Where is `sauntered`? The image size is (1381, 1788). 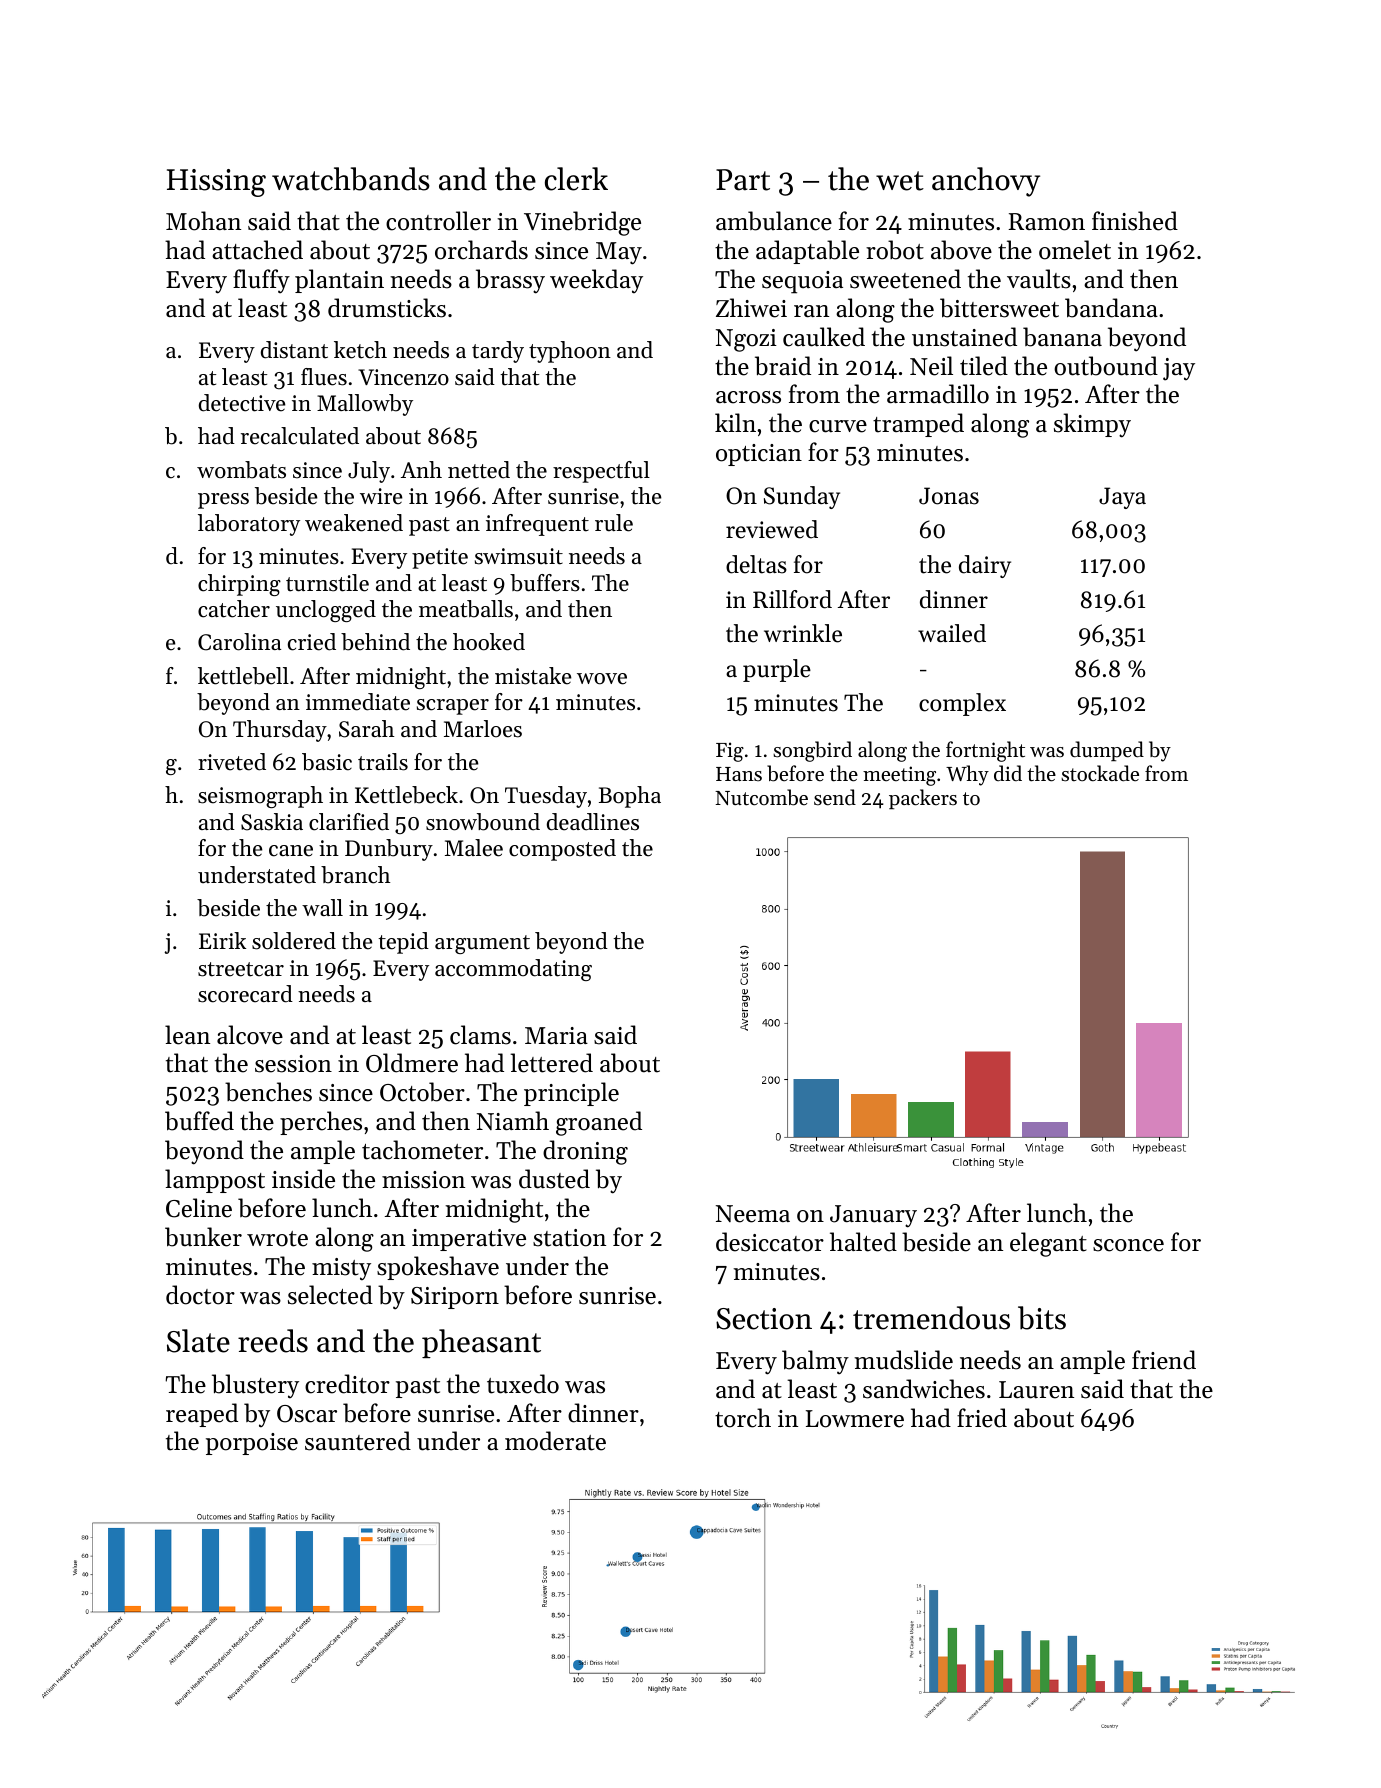
sauntered is located at coordinates (358, 1441).
